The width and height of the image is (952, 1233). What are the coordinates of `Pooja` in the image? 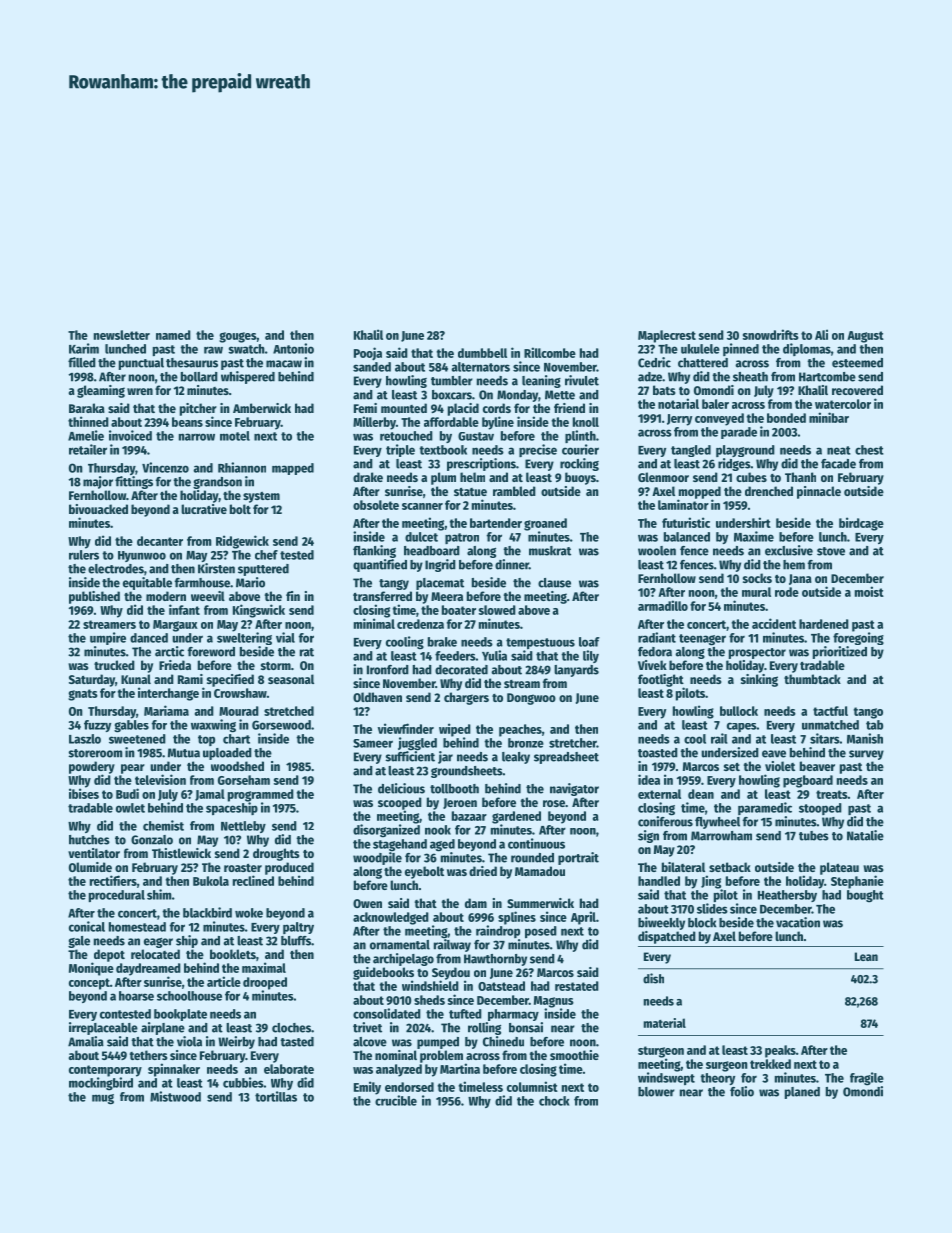 It's located at (368, 354).
